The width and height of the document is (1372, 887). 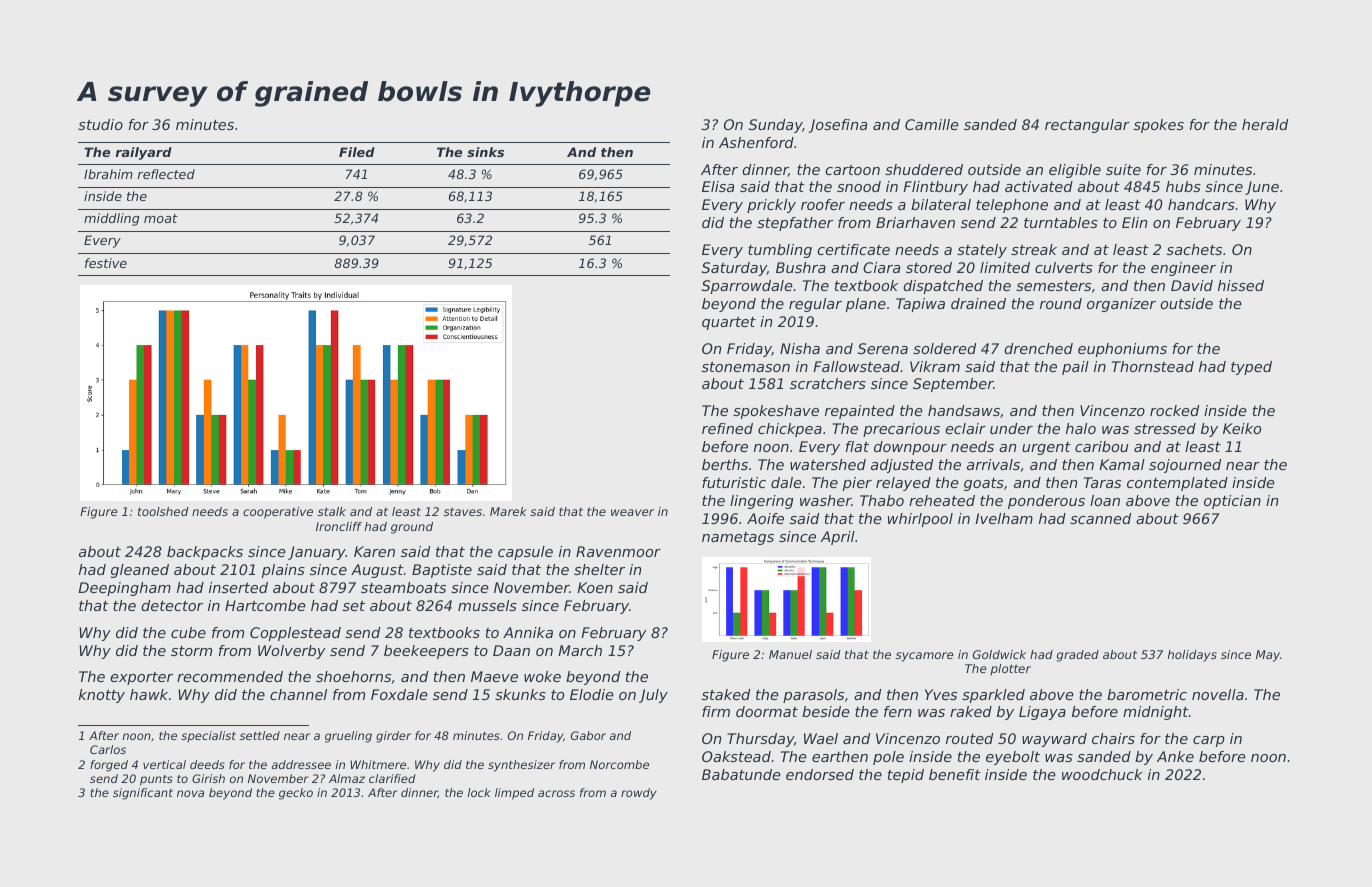 I want to click on channel, so click(x=298, y=694).
